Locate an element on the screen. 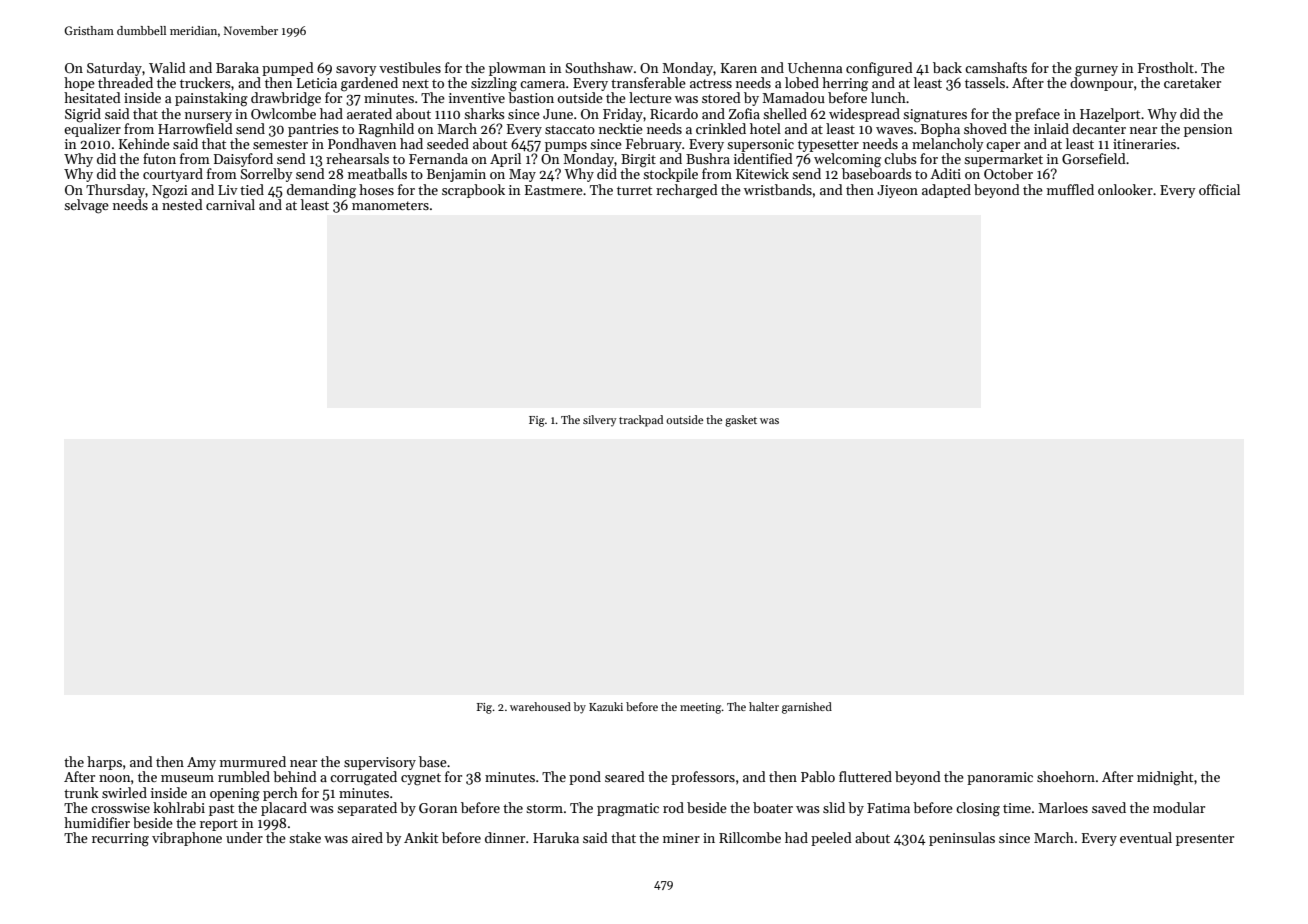 The image size is (1308, 924). silvery is located at coordinates (599, 421).
